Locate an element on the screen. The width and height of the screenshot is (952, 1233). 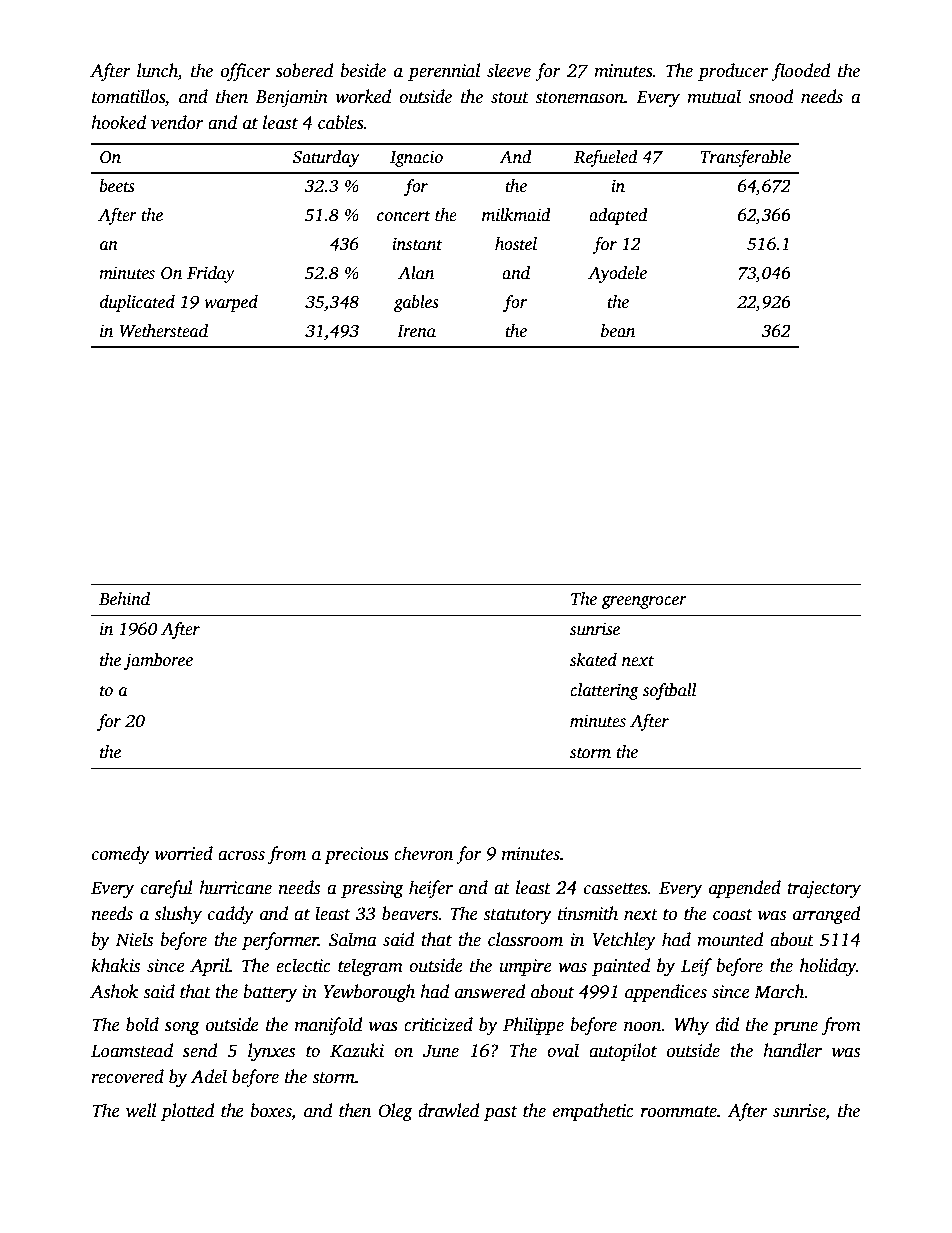
Behind is located at coordinates (124, 599).
